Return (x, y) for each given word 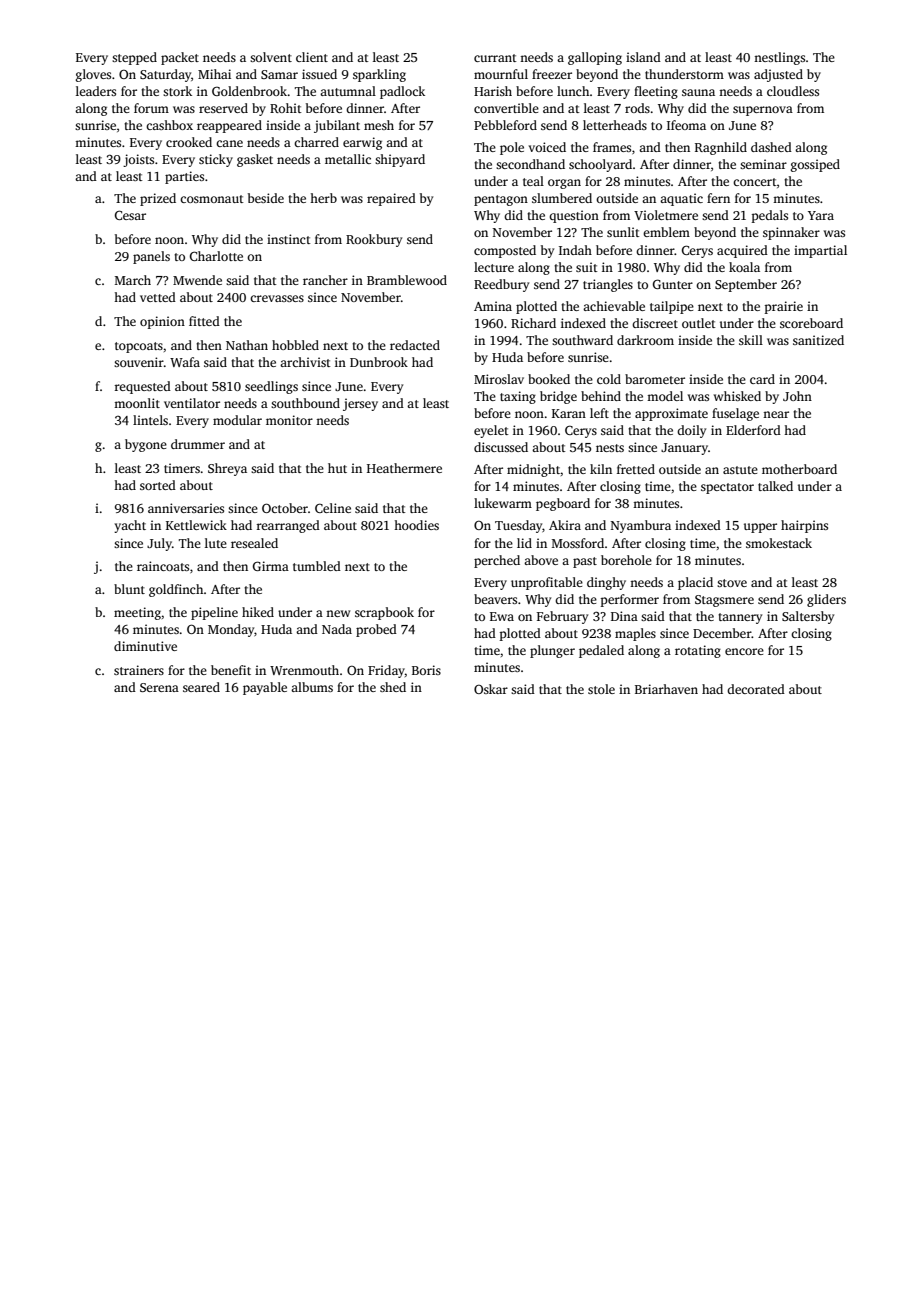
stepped (134, 58)
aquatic (681, 199)
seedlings (271, 387)
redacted (415, 345)
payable (265, 688)
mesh (379, 125)
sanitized (818, 340)
